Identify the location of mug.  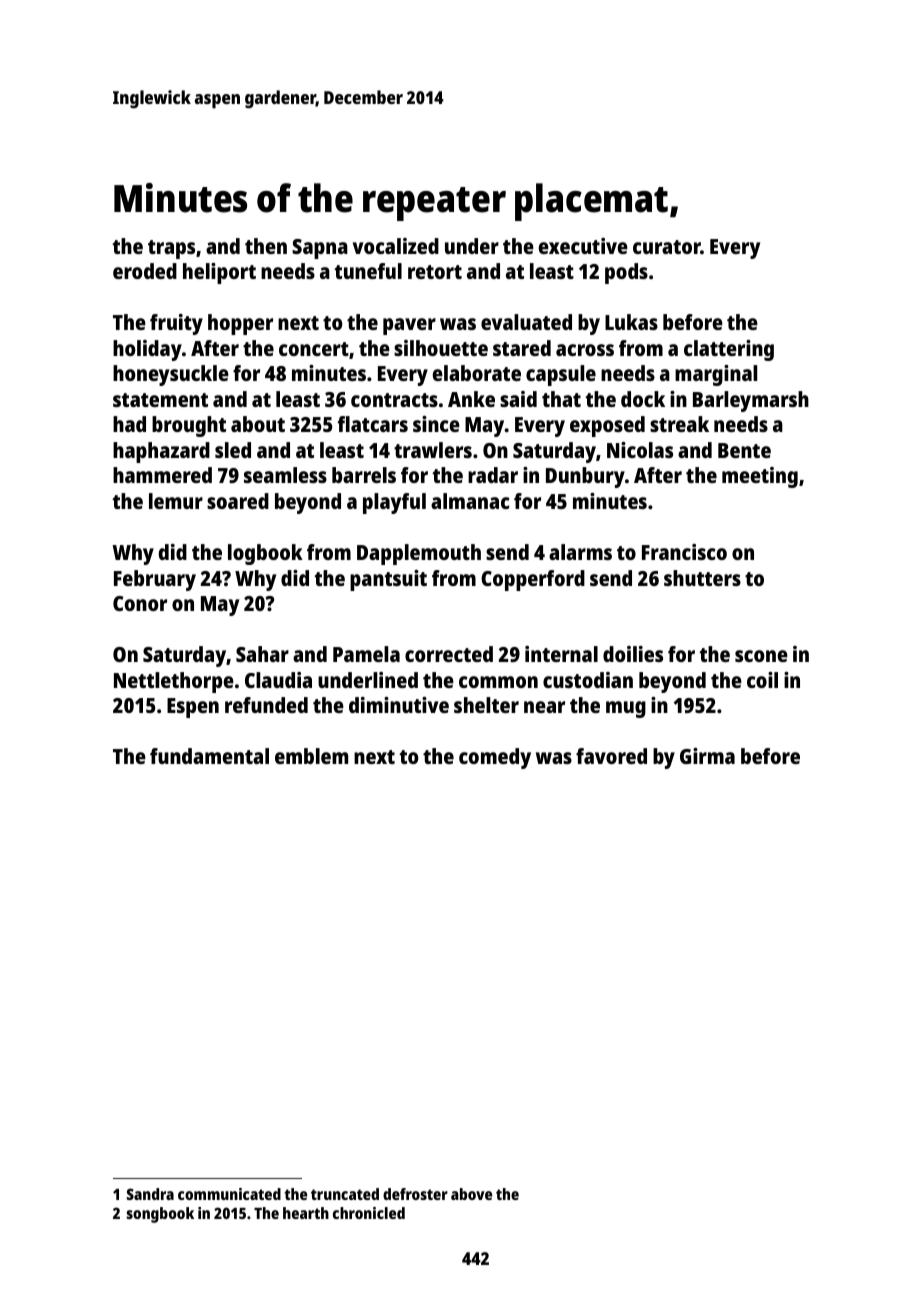
(626, 709).
